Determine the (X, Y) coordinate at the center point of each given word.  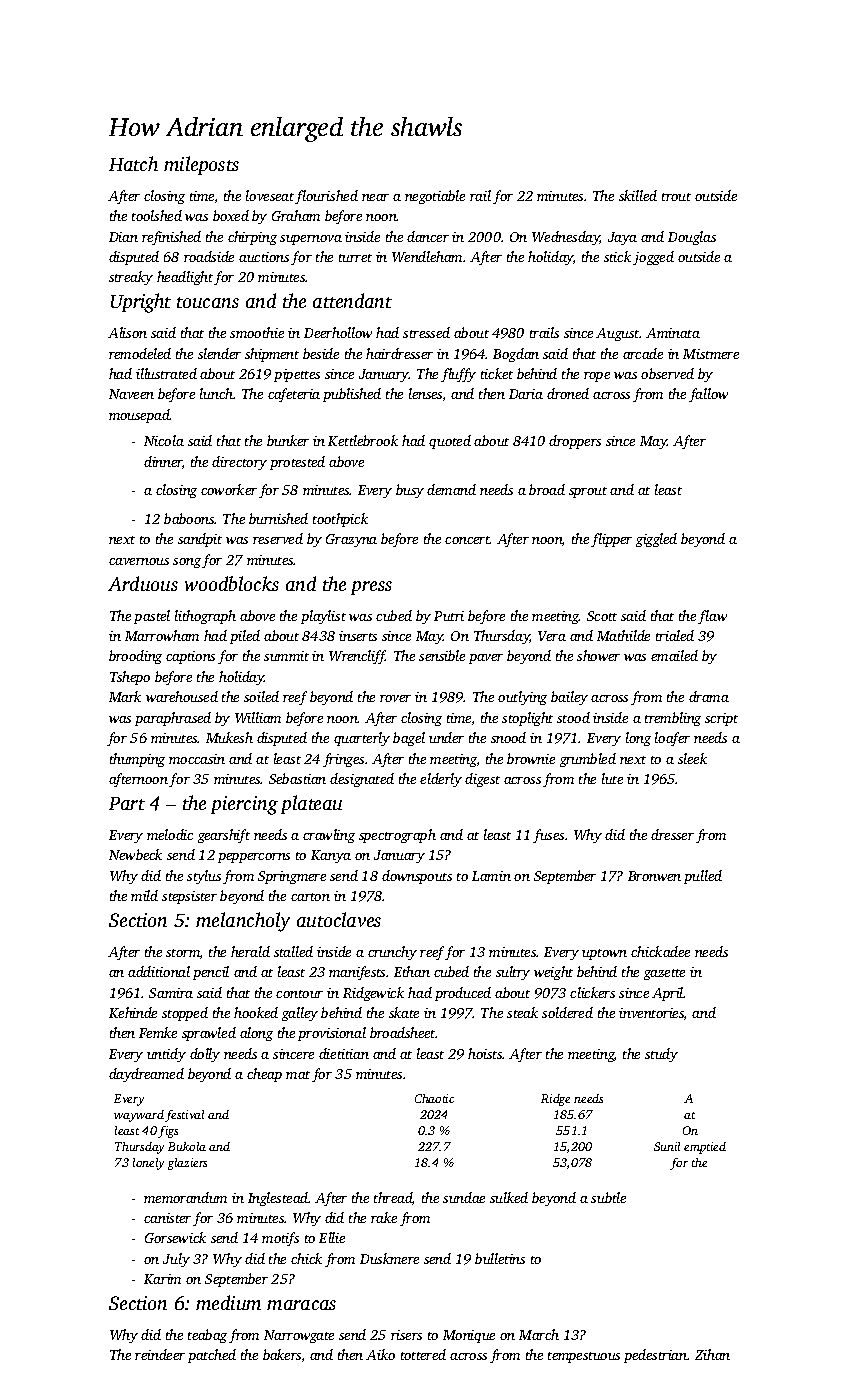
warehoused (182, 696)
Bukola (187, 1146)
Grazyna (351, 540)
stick (617, 256)
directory (239, 463)
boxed (231, 215)
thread (393, 1197)
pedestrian (655, 1356)
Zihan (712, 1354)
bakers (282, 1354)
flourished (326, 197)
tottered (423, 1354)
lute (612, 778)
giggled (656, 540)
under (446, 737)
